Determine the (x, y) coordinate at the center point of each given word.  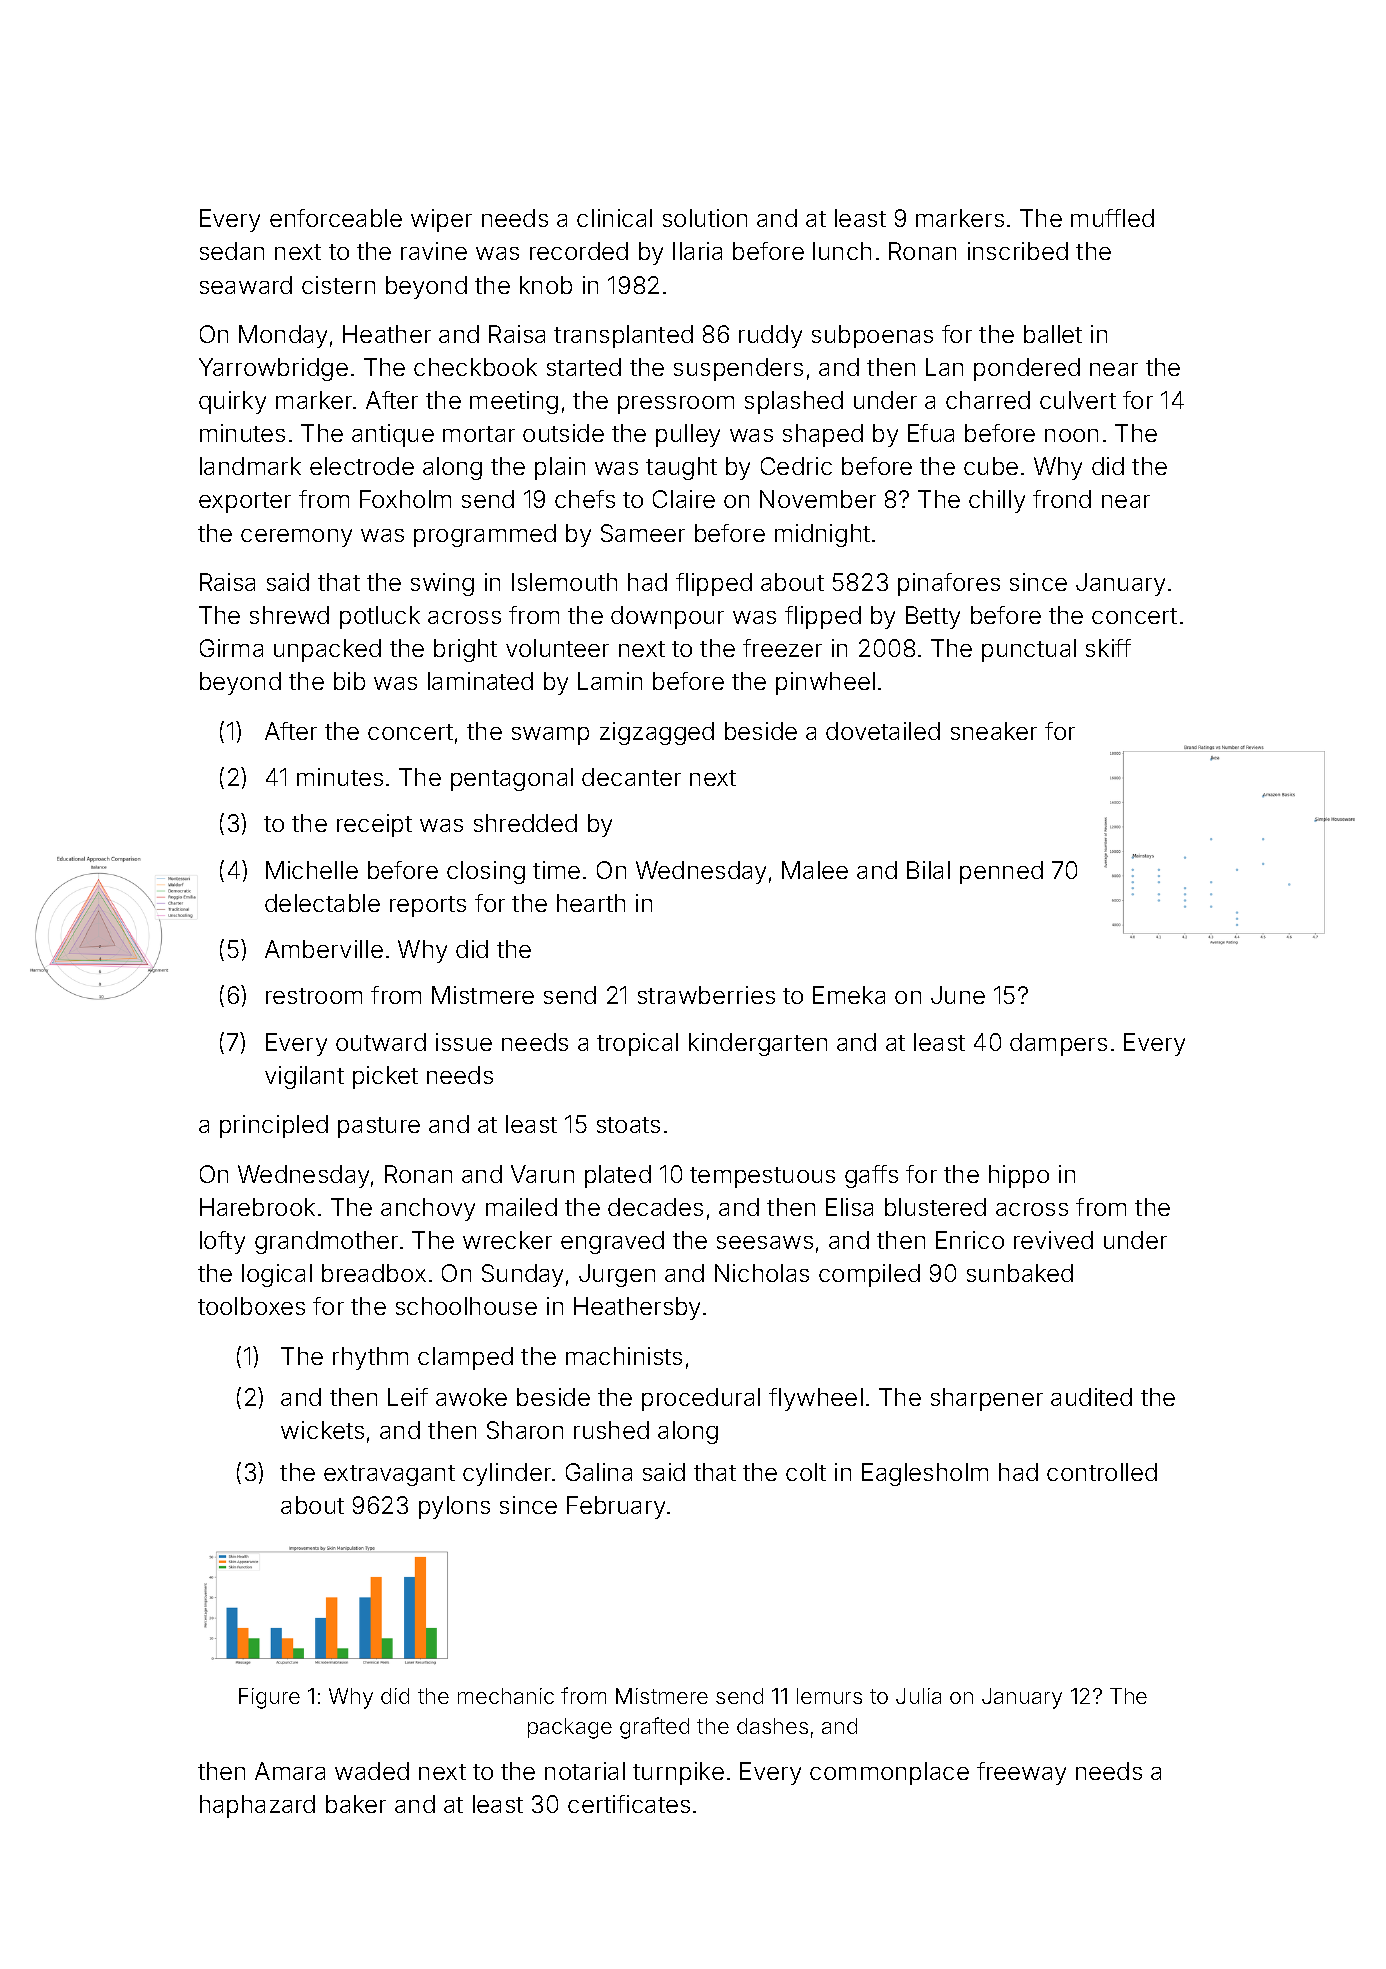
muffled (1112, 218)
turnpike (678, 1773)
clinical (614, 218)
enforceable (336, 218)
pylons (454, 1507)
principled (274, 1126)
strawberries (706, 995)
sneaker (994, 731)
